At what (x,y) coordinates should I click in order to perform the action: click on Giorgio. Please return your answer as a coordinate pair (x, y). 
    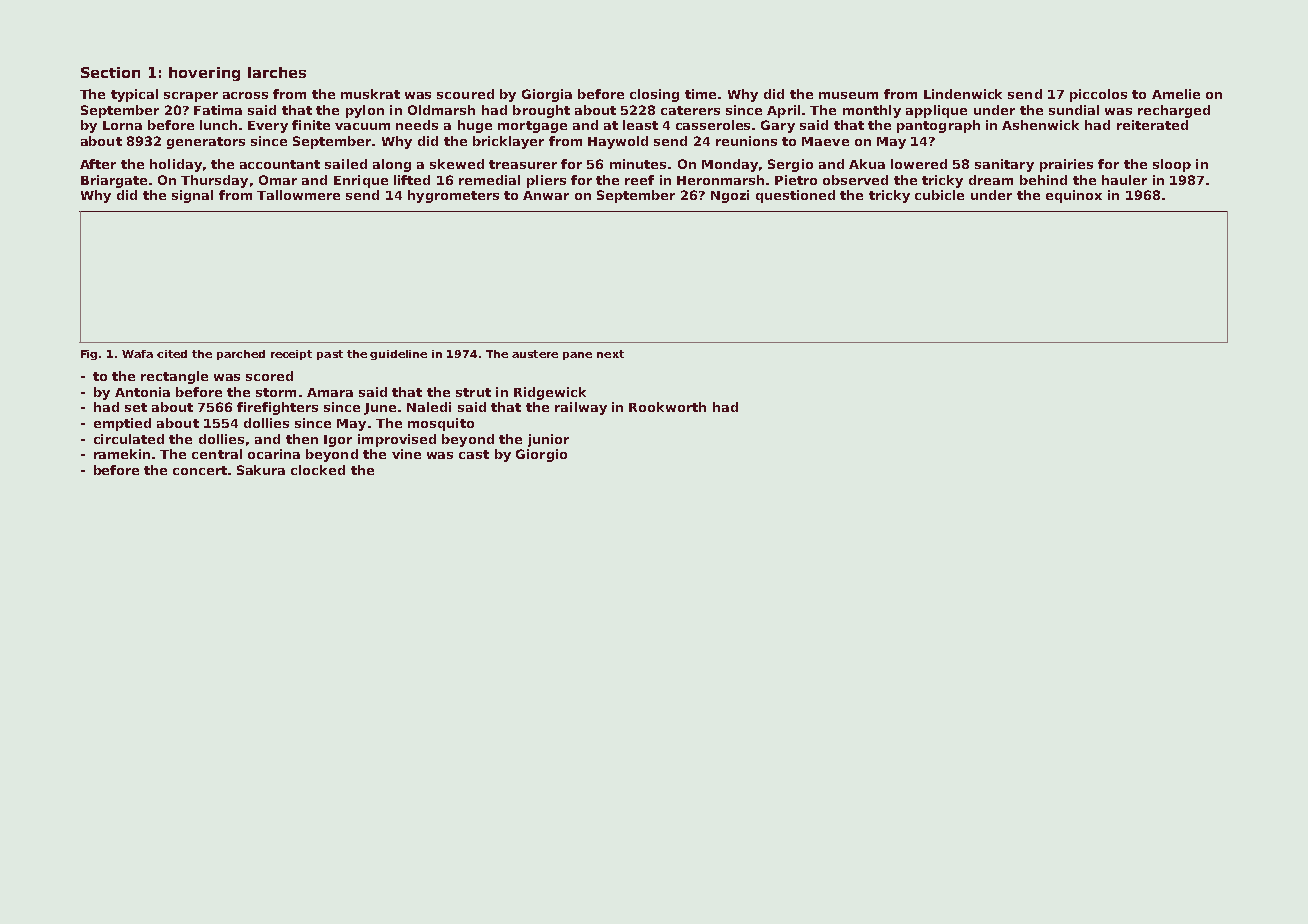
    Looking at the image, I should click on (541, 455).
